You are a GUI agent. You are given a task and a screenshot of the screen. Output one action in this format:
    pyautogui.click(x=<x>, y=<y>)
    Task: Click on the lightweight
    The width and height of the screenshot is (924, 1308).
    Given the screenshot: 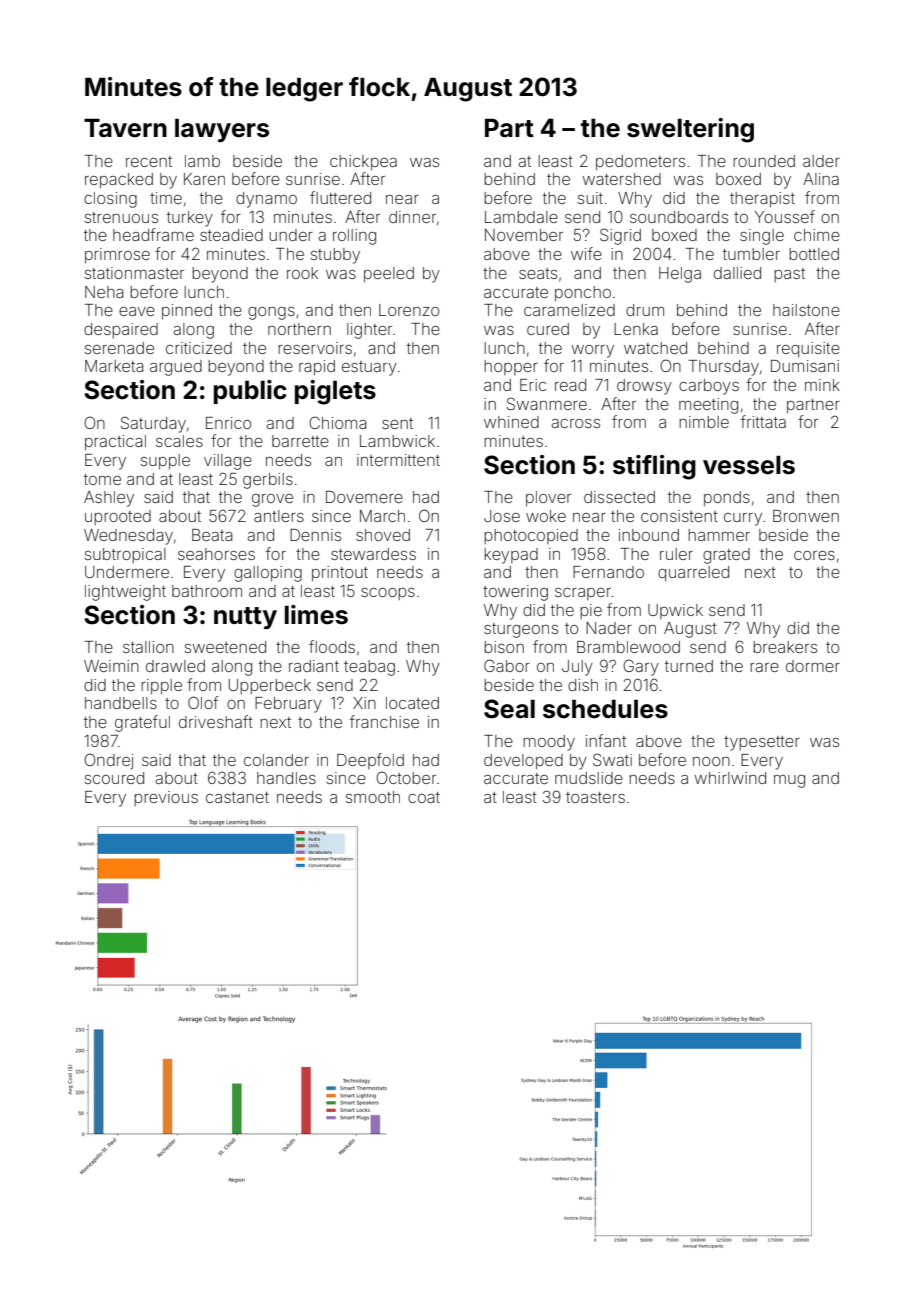 What is the action you would take?
    pyautogui.click(x=125, y=593)
